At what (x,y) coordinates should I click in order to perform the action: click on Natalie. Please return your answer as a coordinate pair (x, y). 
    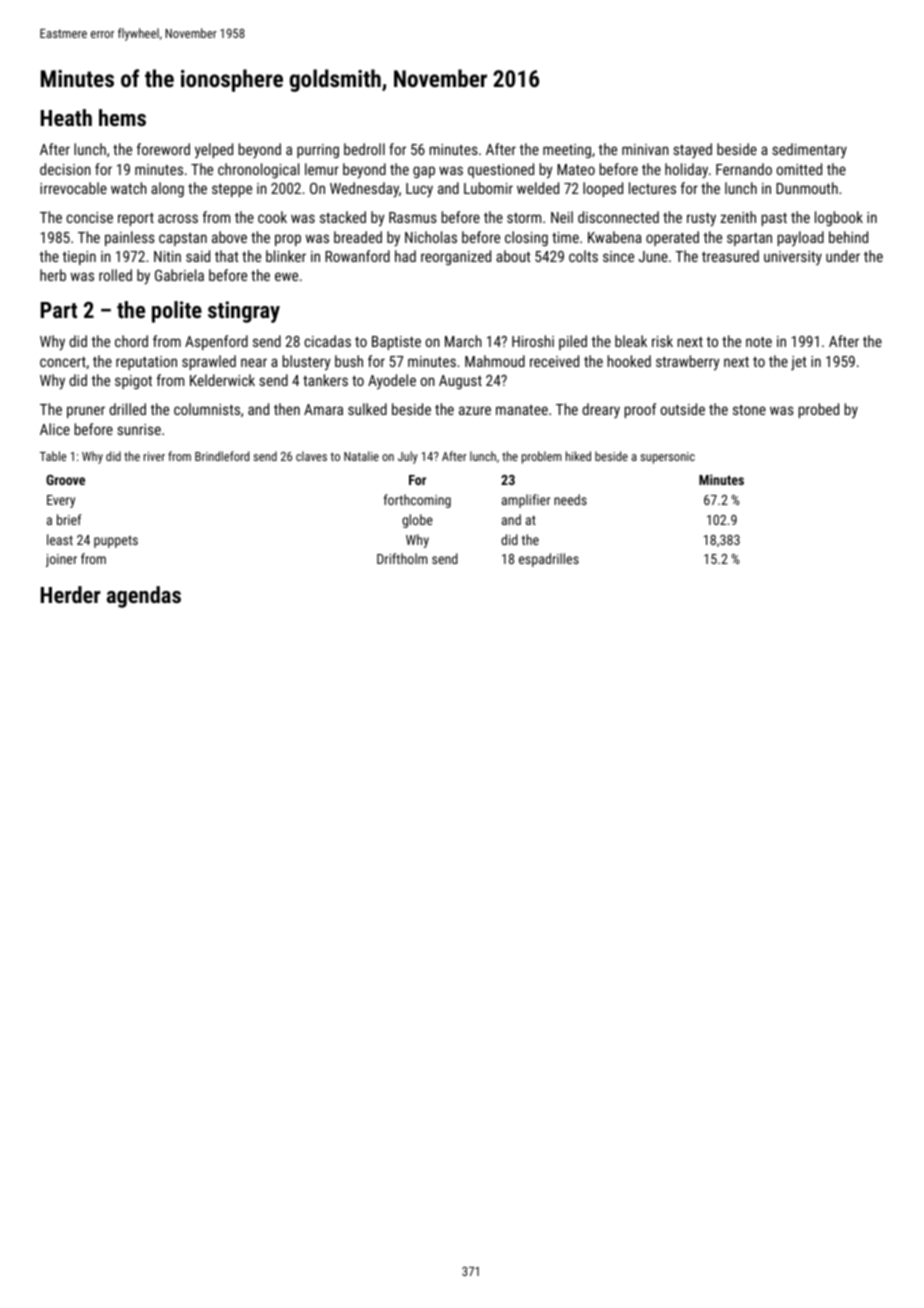
    Looking at the image, I should click on (361, 456).
